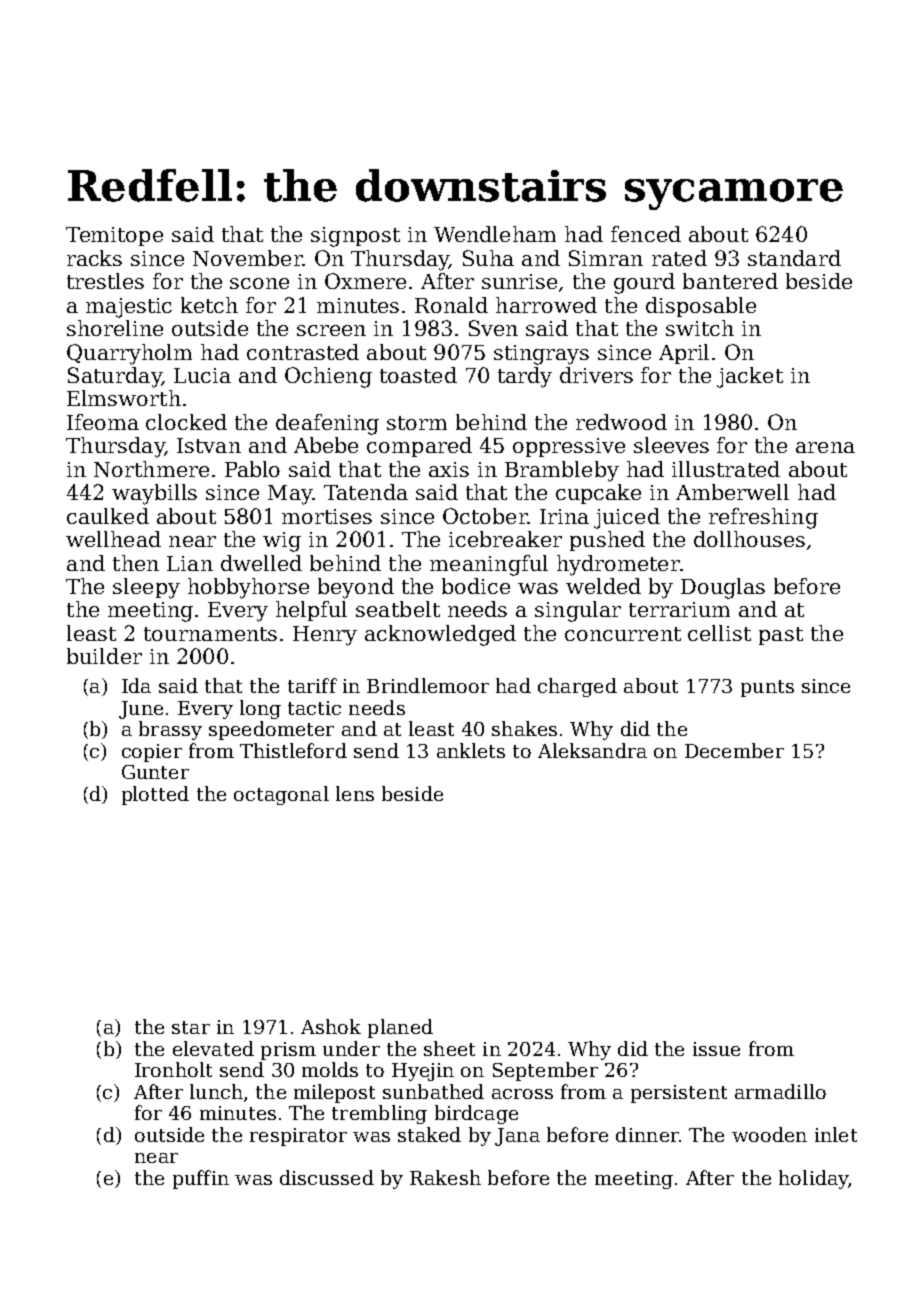  What do you see at coordinates (201, 1179) in the image?
I see `puffin` at bounding box center [201, 1179].
